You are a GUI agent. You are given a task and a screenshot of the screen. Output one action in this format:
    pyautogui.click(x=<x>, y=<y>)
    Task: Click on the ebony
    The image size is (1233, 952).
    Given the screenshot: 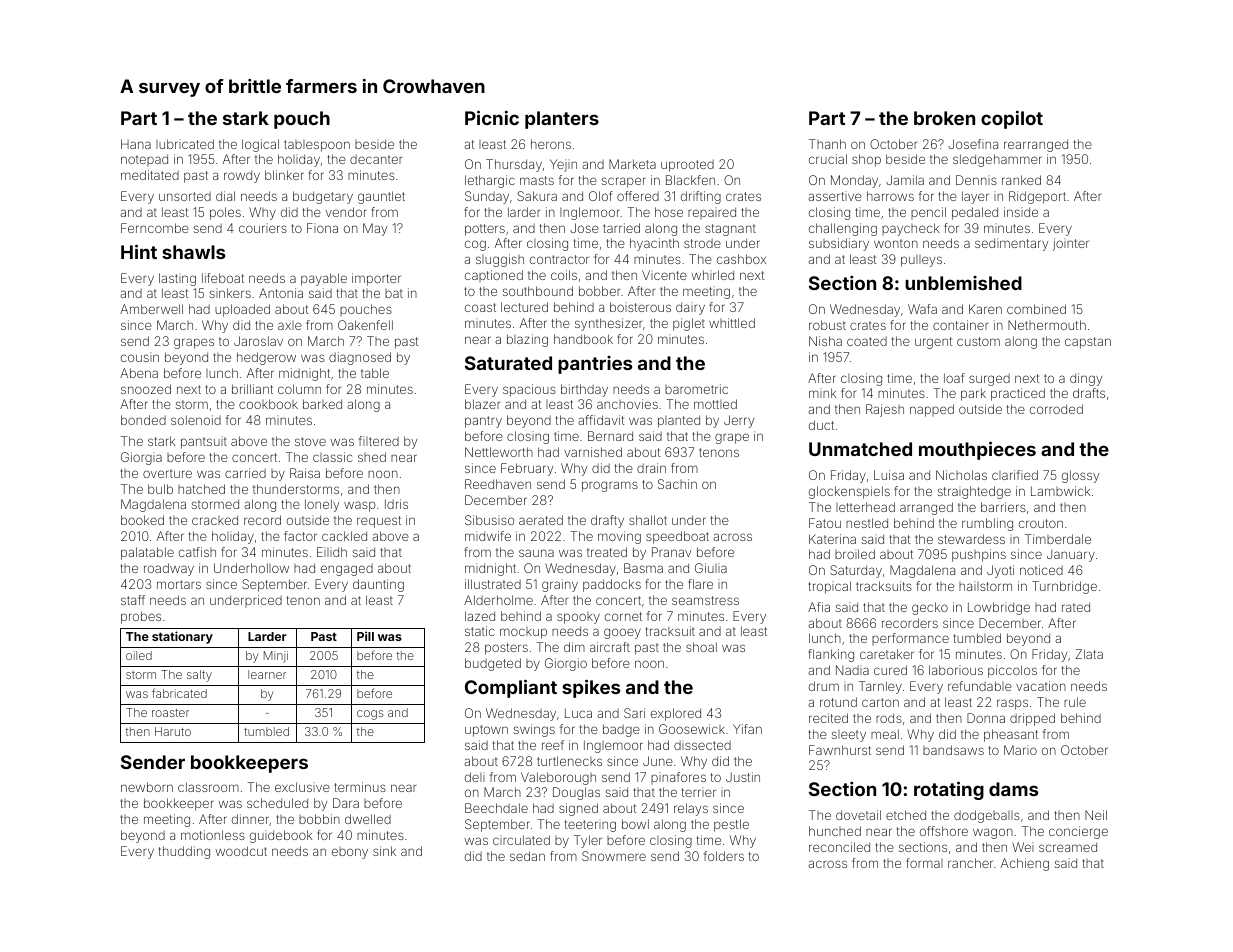 What is the action you would take?
    pyautogui.click(x=350, y=853)
